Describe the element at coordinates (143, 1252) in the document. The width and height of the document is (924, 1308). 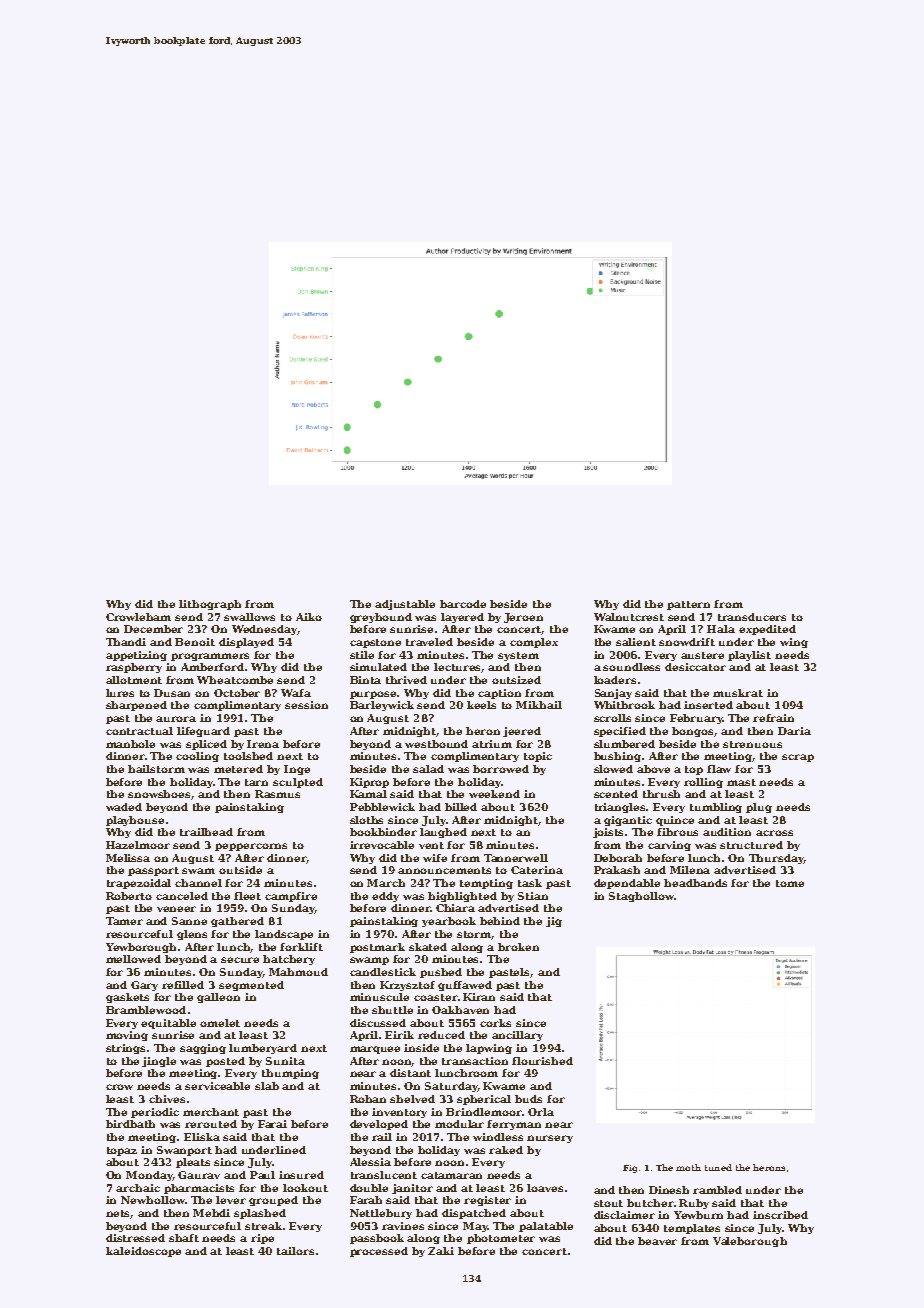
I see `kaleidoscope` at that location.
